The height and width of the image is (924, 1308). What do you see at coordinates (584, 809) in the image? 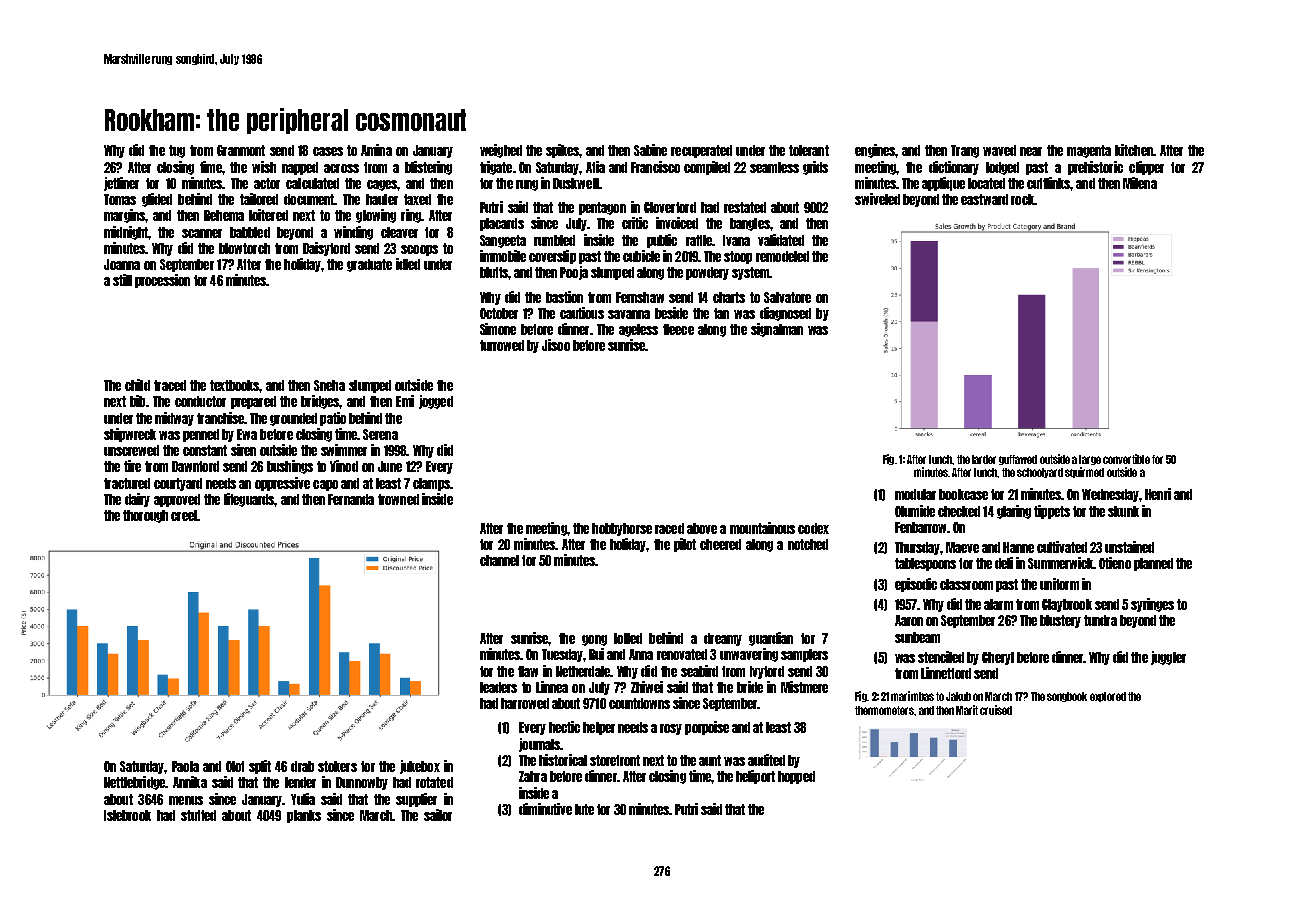
I see `lute` at bounding box center [584, 809].
